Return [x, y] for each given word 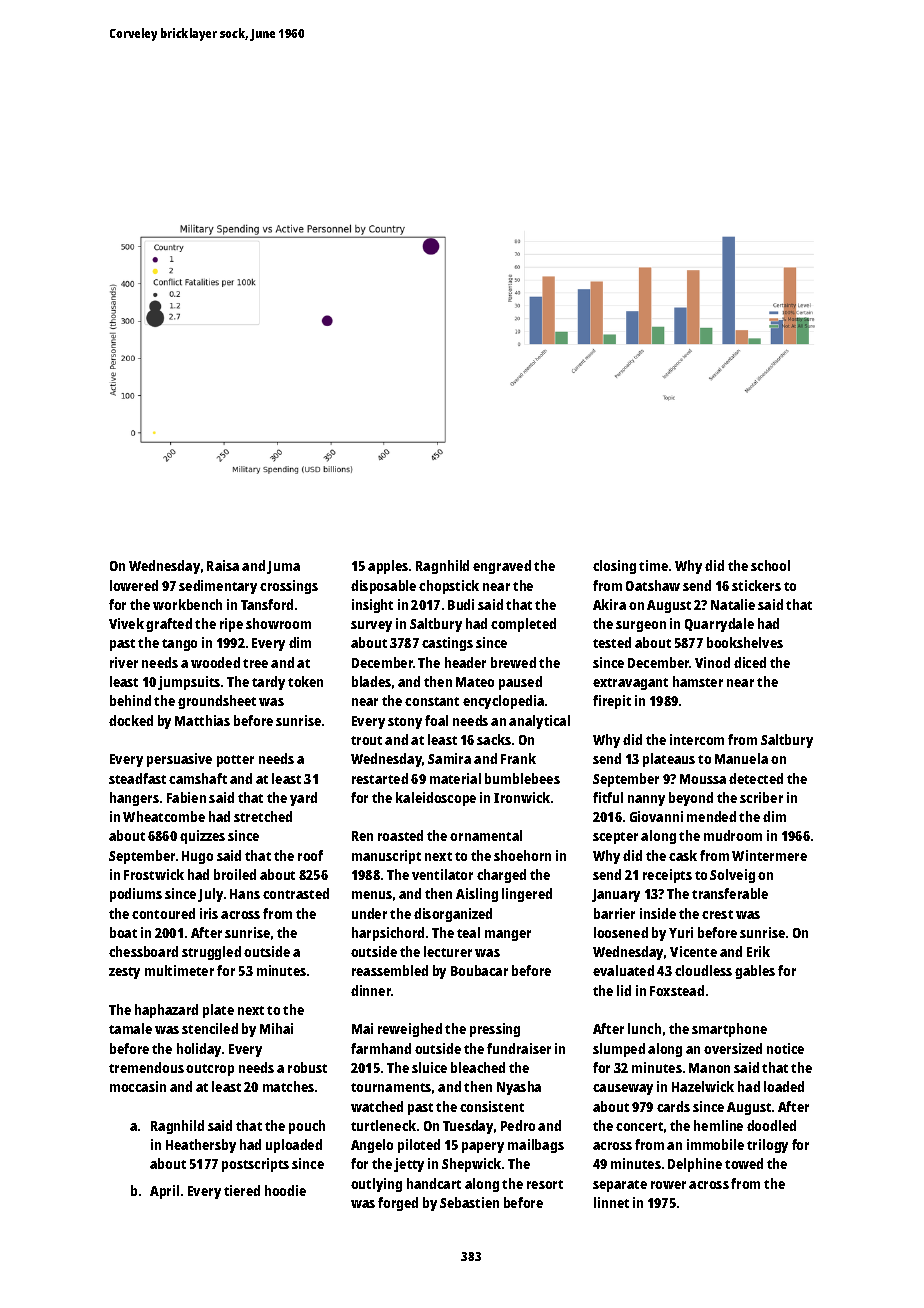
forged [398, 1204]
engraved [502, 567]
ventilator [442, 874]
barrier [614, 913]
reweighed [410, 1030]
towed [744, 1163]
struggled [211, 953]
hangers [134, 799]
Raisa [223, 565]
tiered [242, 1190]
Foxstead [677, 990]
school [770, 565]
